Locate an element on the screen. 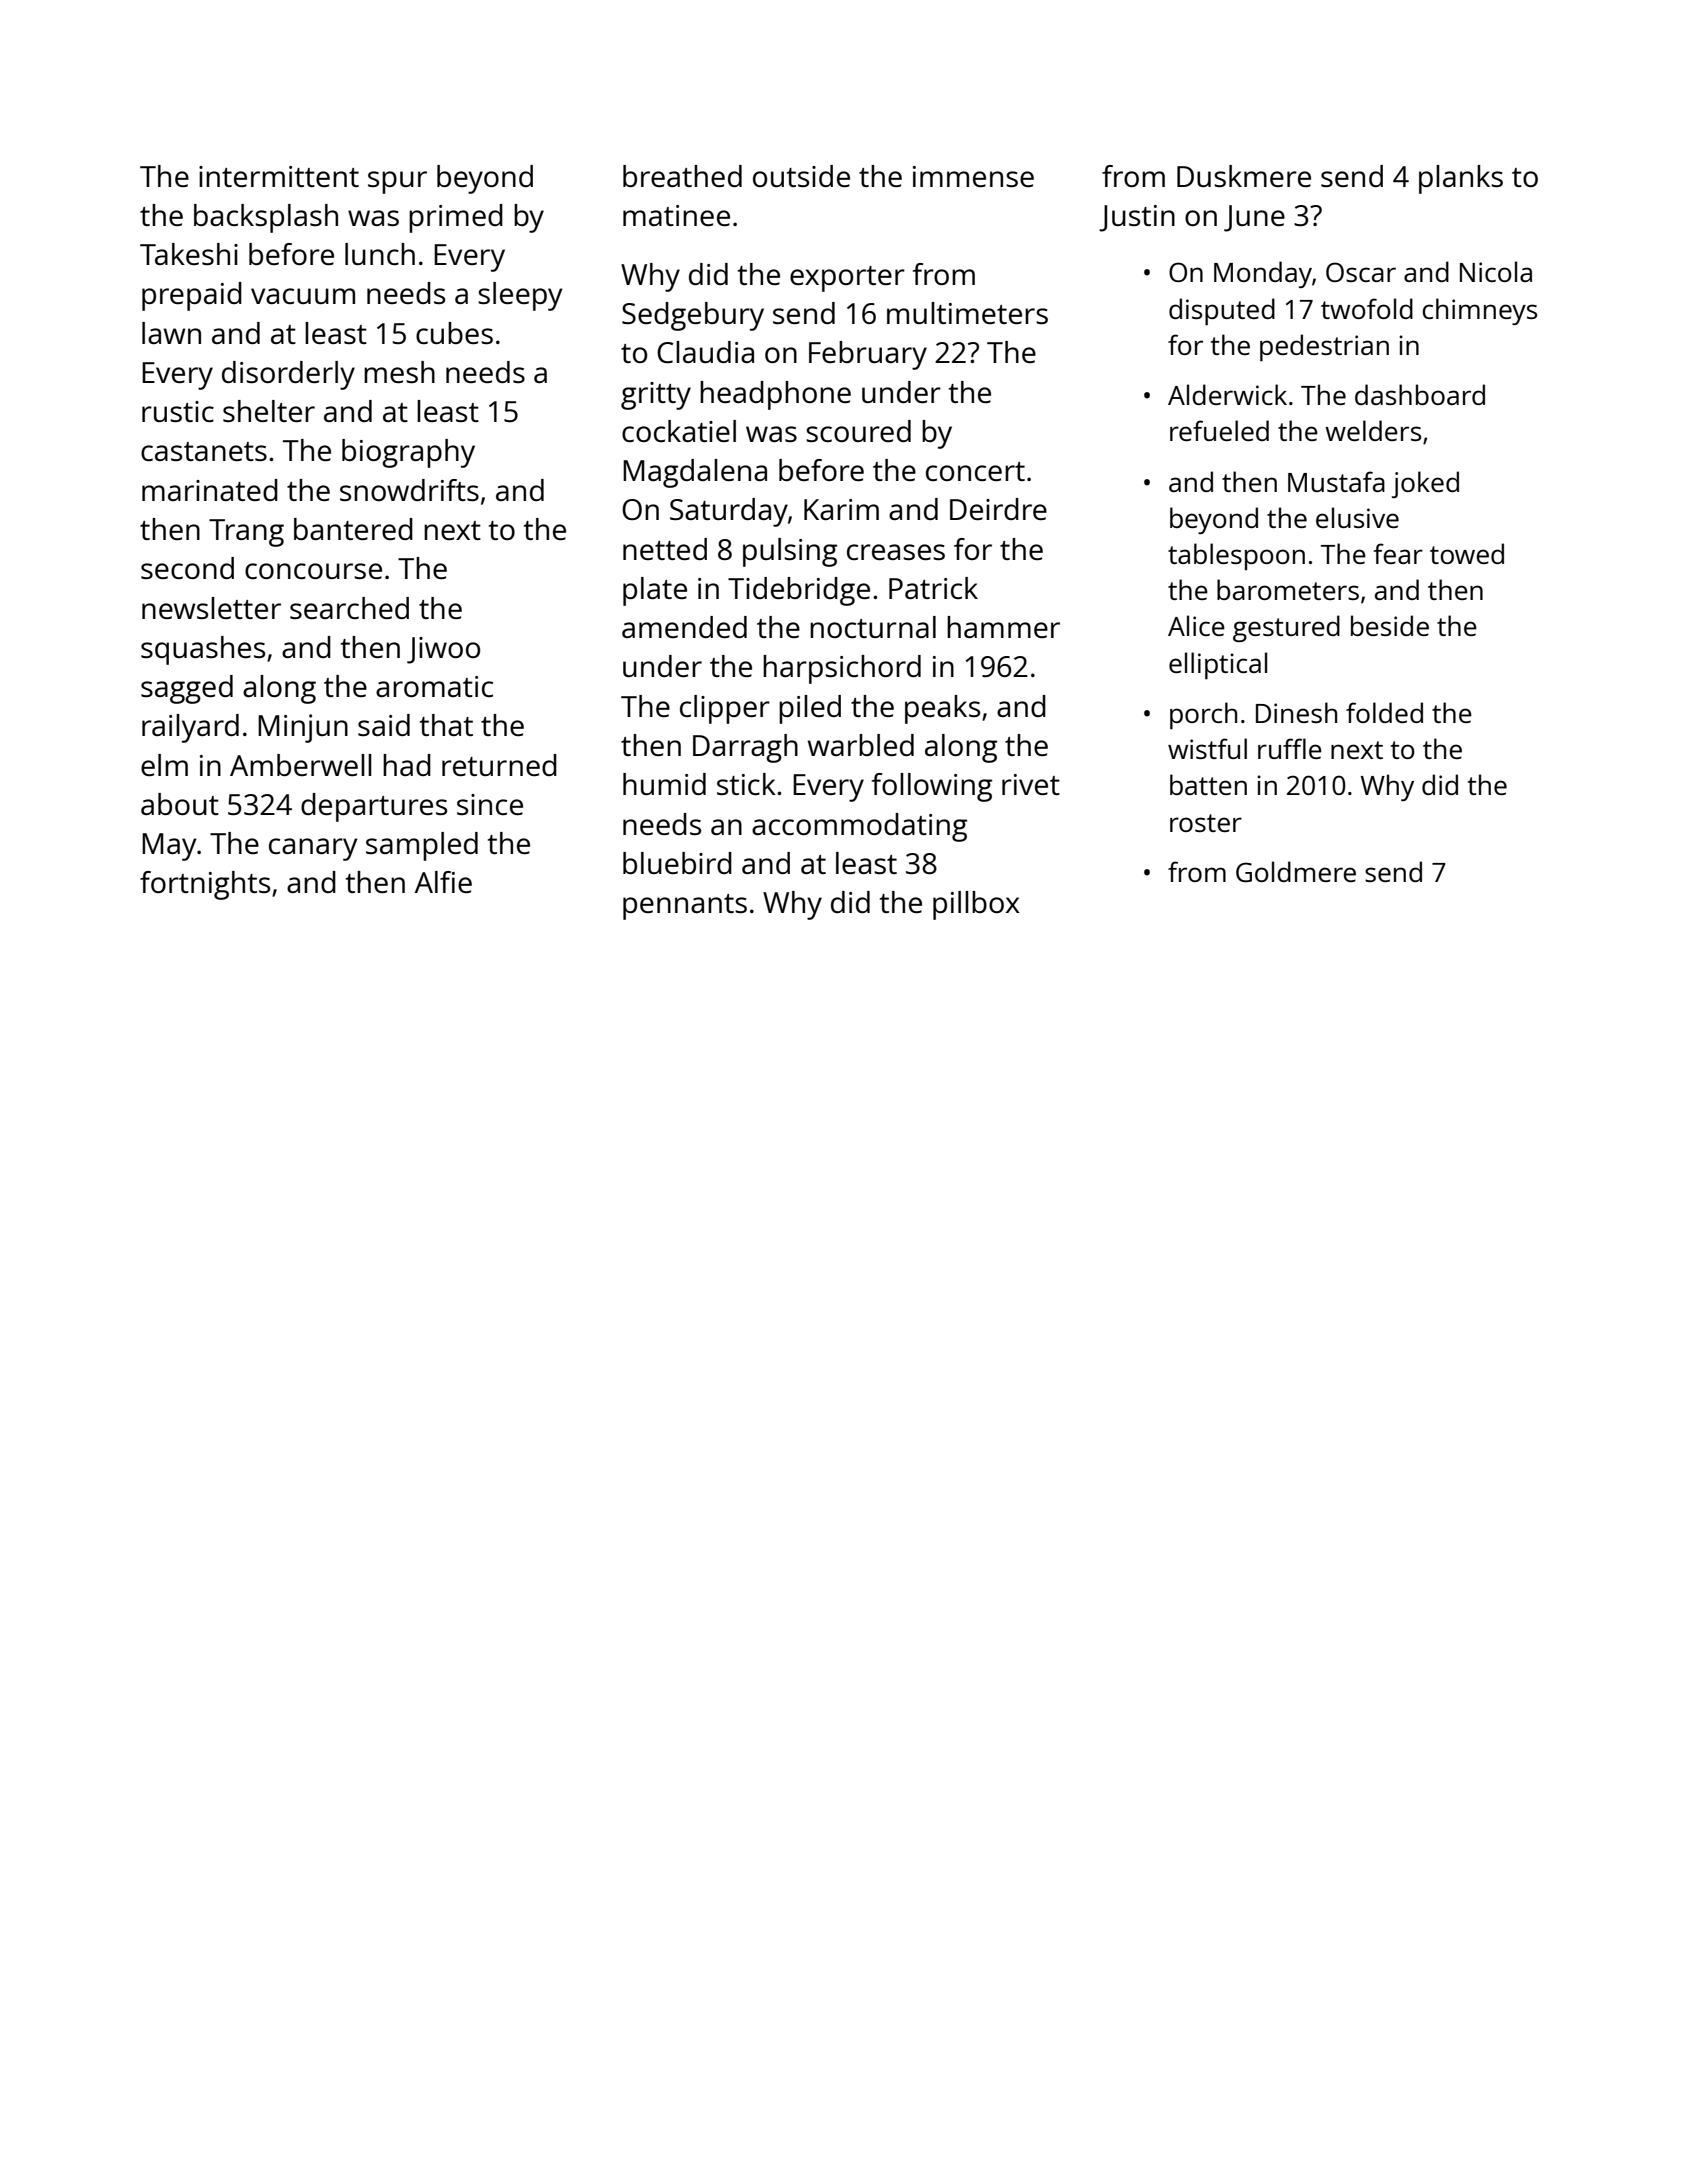 Image resolution: width=1683 pixels, height=2178 pixels. planks is located at coordinates (1461, 179).
